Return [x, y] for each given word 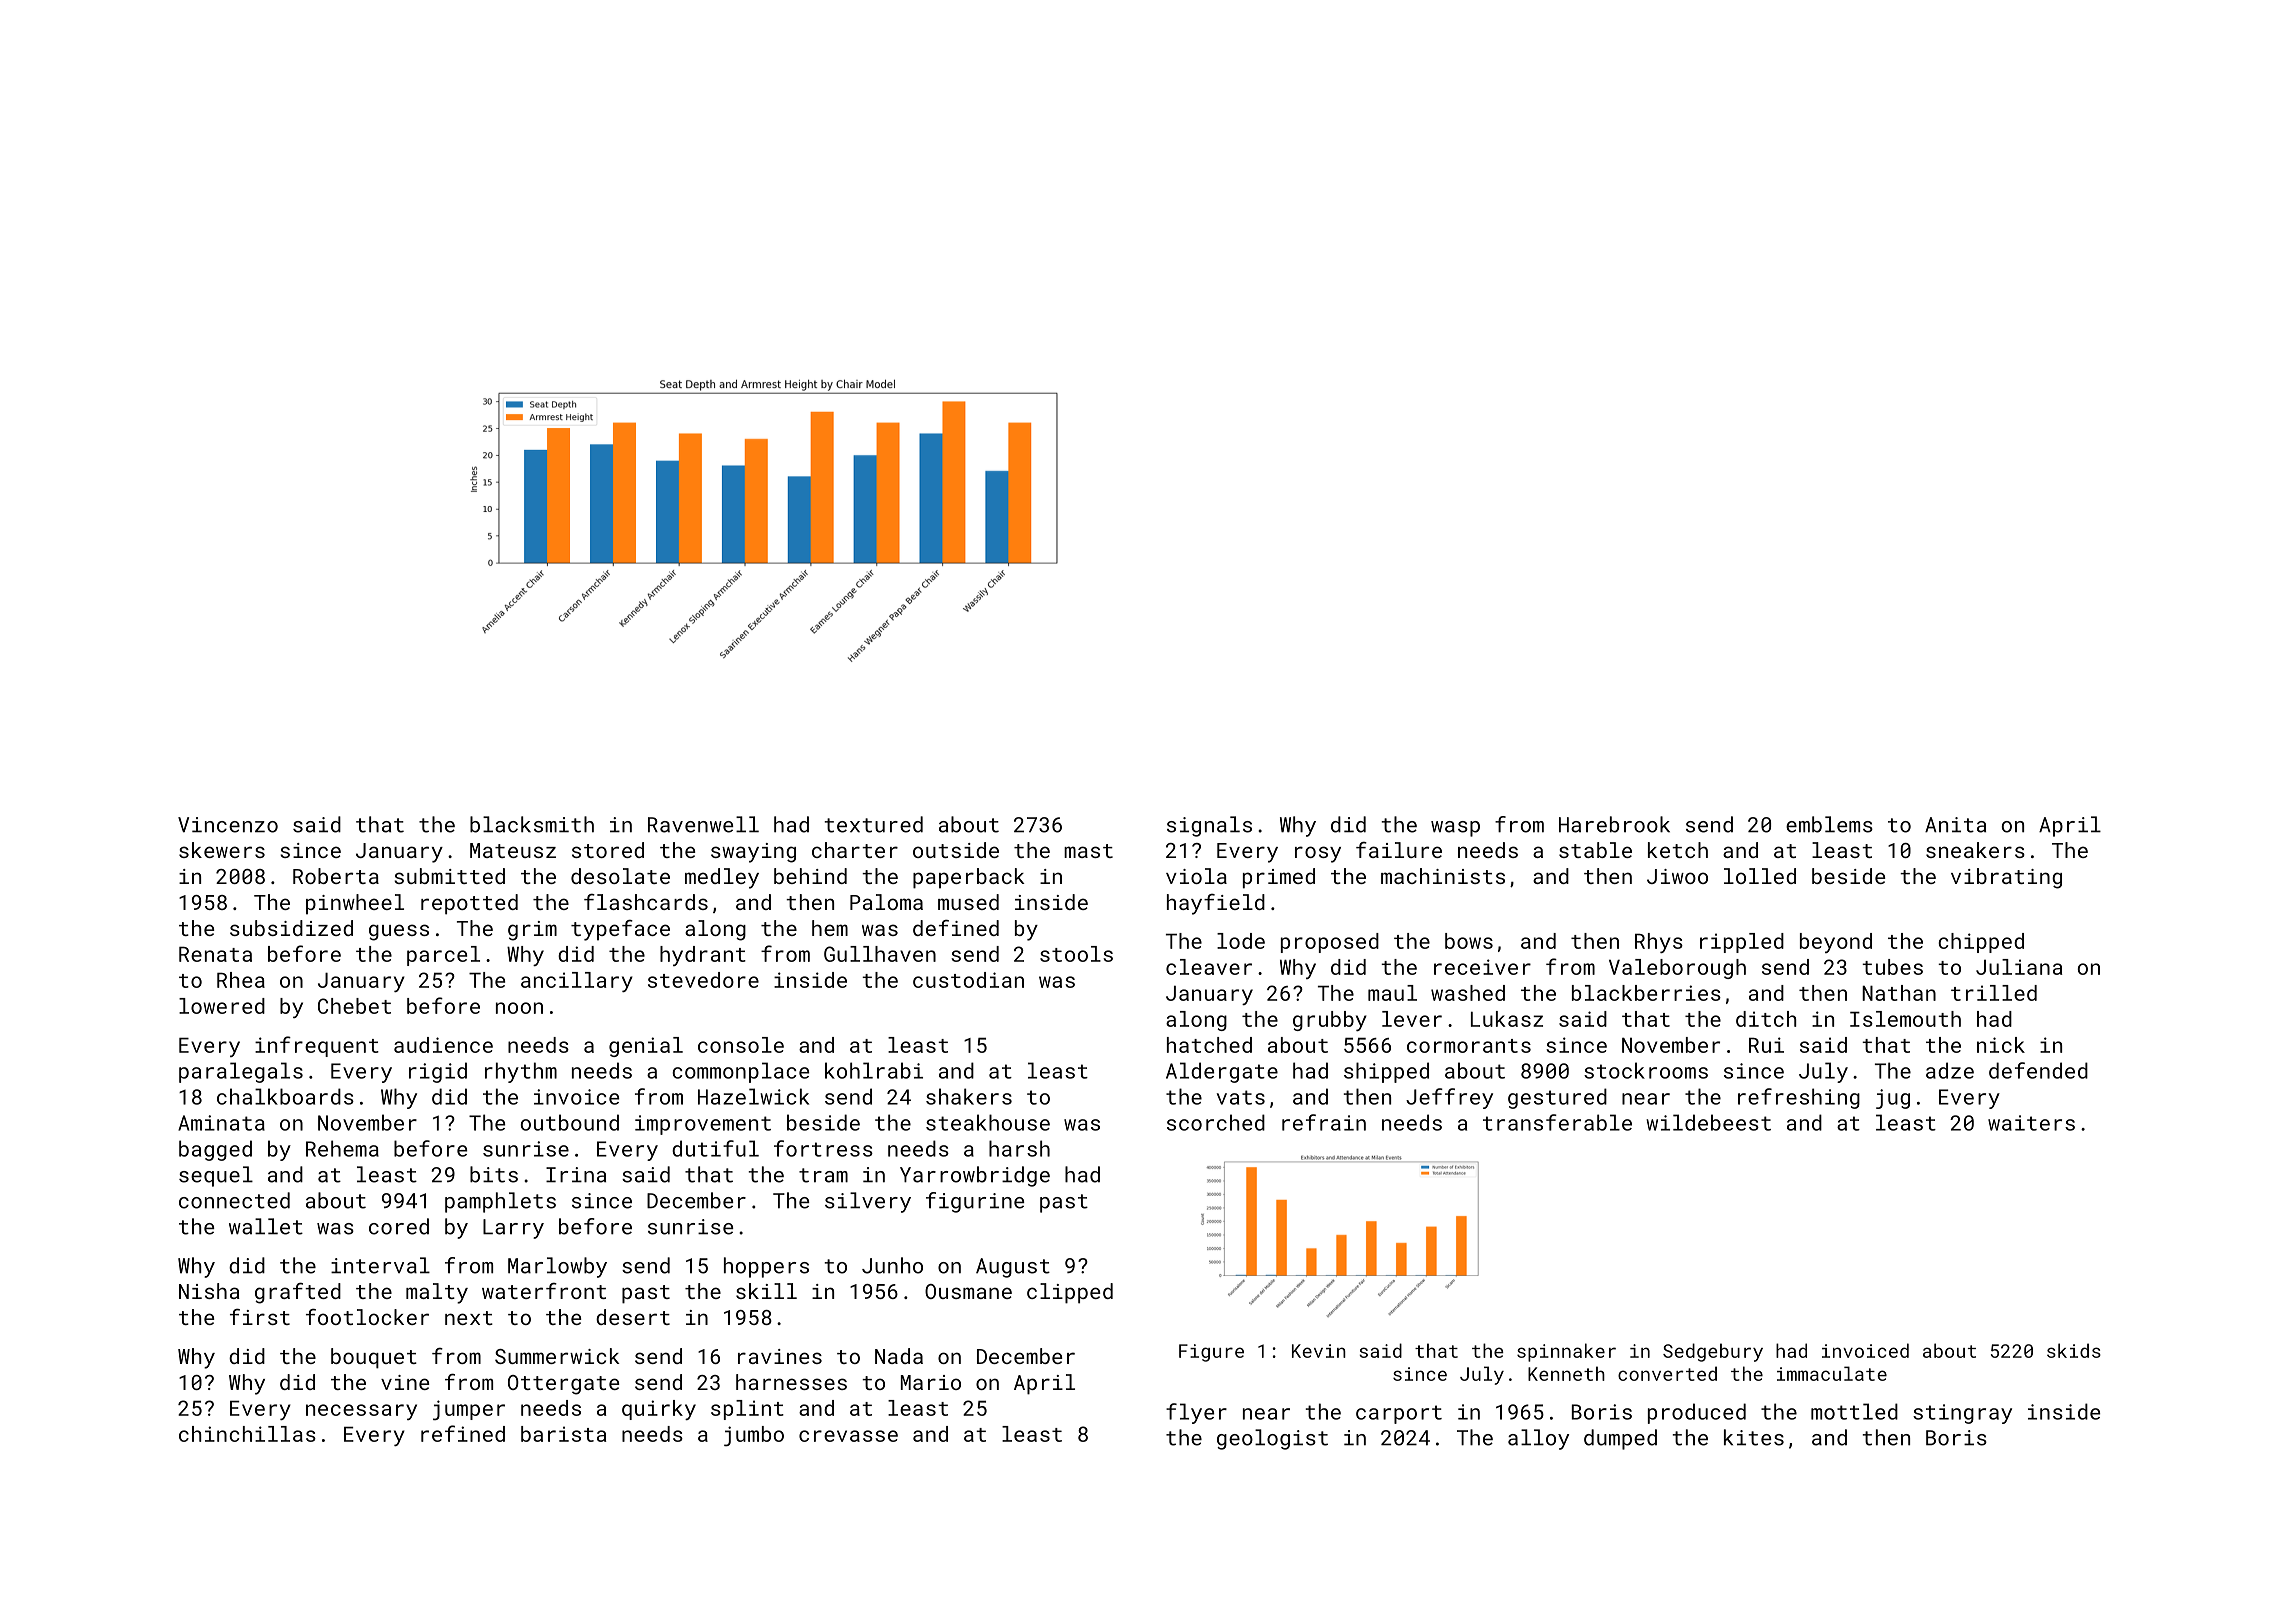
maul [1392, 993]
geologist [1272, 1439]
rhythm [521, 1072]
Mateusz [513, 850]
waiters [2031, 1123]
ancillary [577, 982]
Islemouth [1905, 1019]
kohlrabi [874, 1070]
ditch [1766, 1019]
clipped [1070, 1293]
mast [1088, 851]
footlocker [367, 1317]
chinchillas [247, 1434]
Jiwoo [1677, 876]
